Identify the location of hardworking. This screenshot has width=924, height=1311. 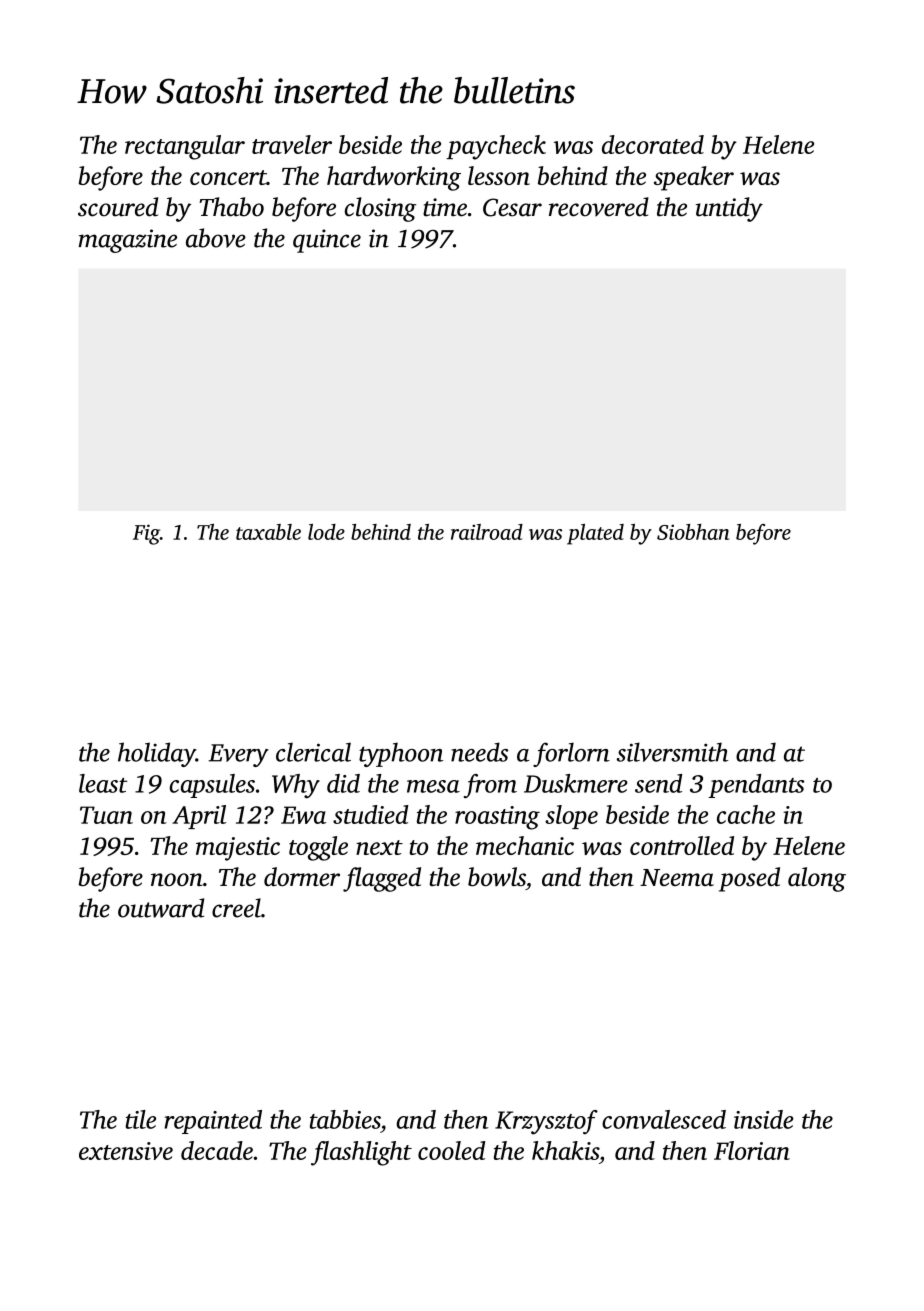
(394, 178).
